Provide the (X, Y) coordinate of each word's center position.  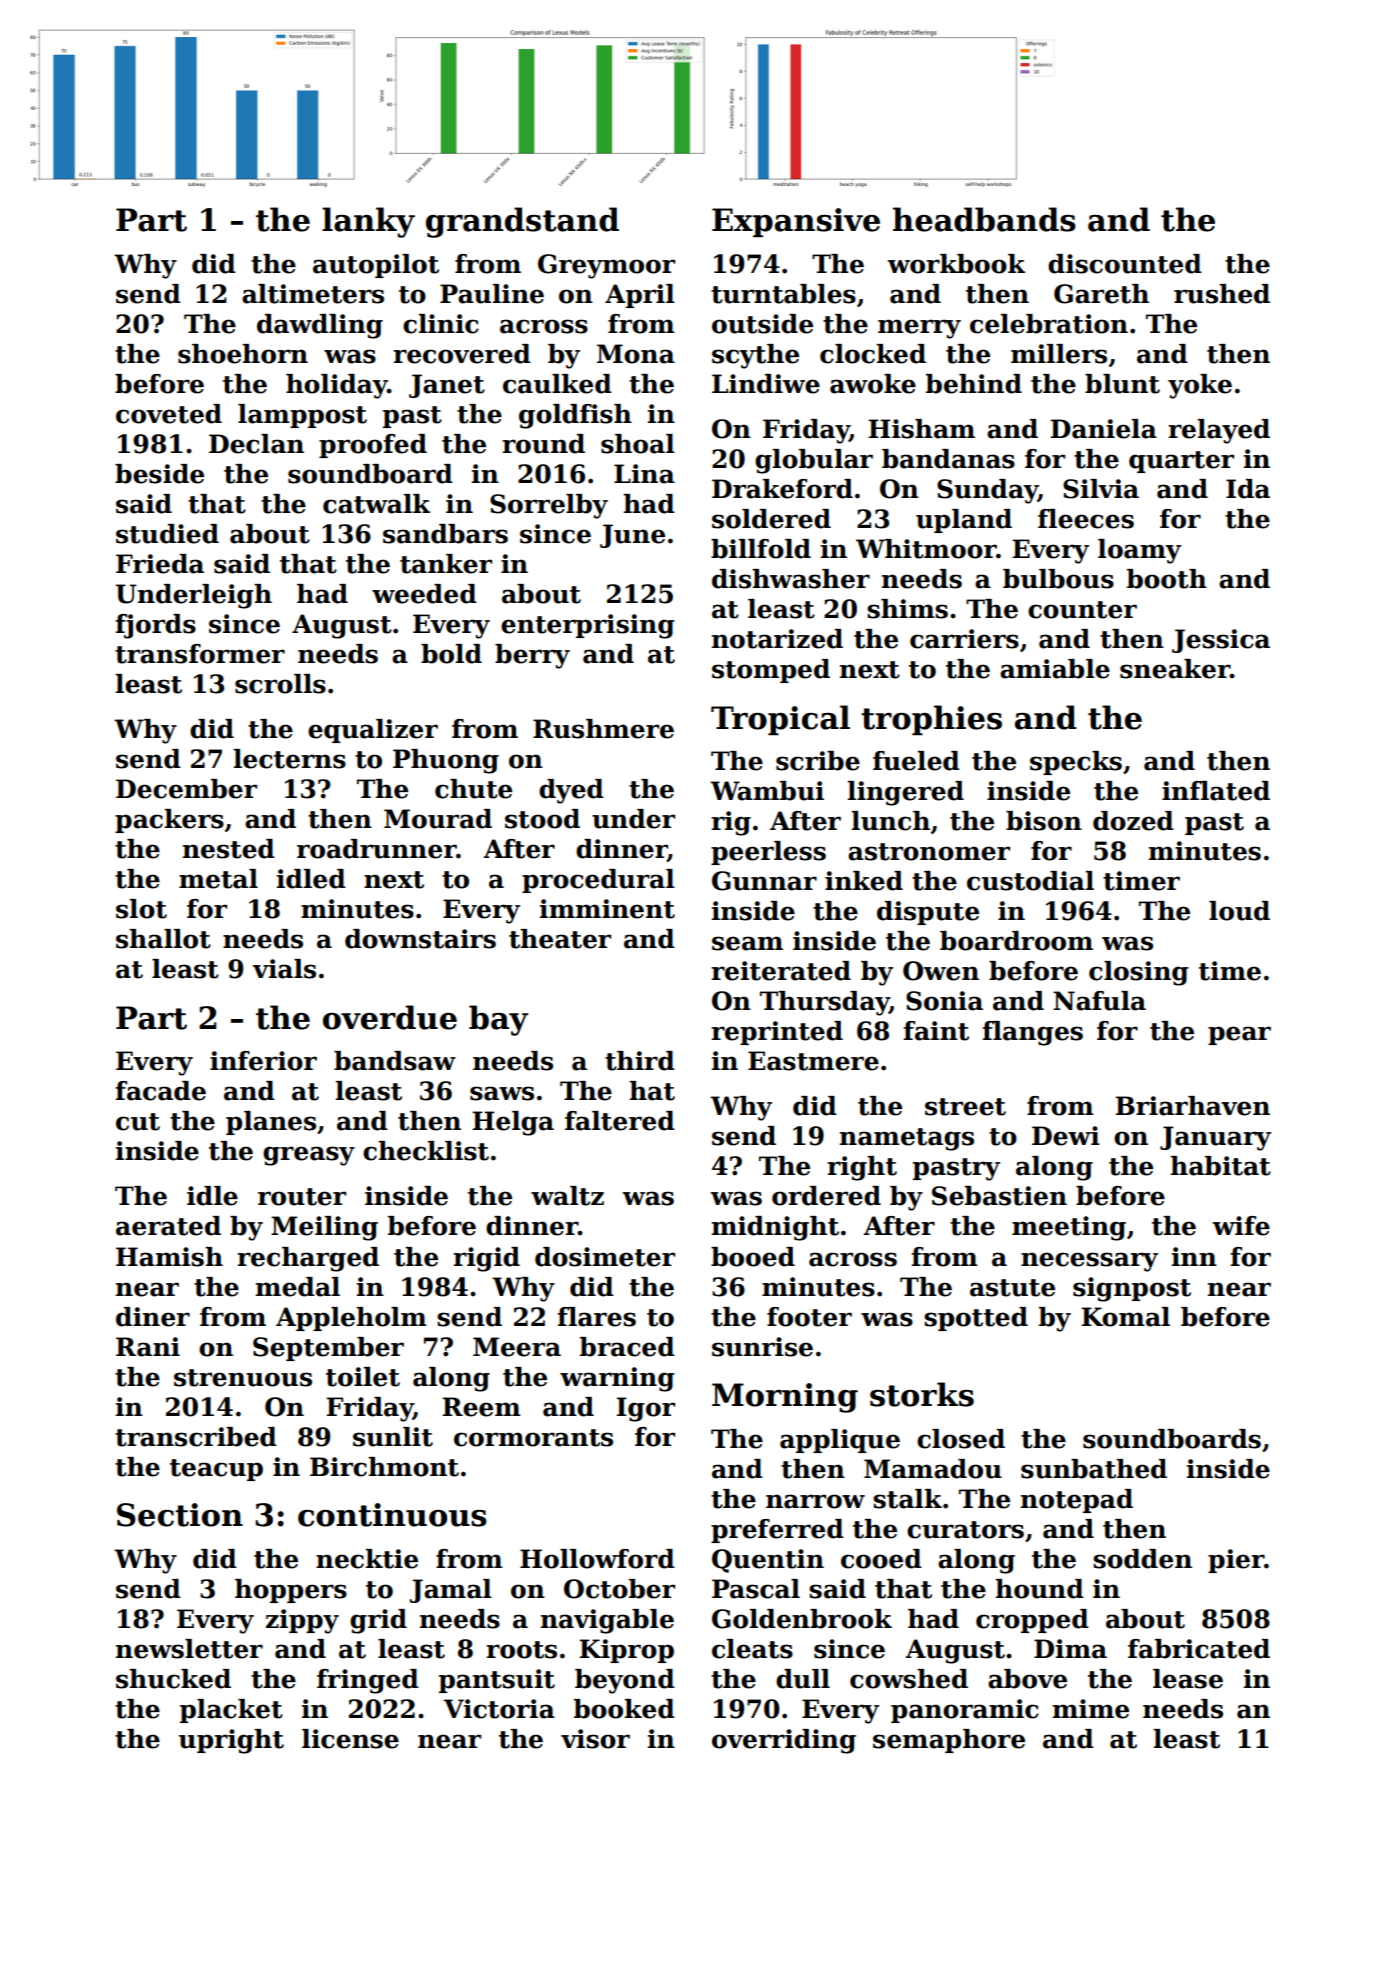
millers (1059, 354)
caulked (557, 384)
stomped (771, 671)
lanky (368, 222)
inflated (1216, 791)
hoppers (291, 1591)
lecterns (290, 759)
